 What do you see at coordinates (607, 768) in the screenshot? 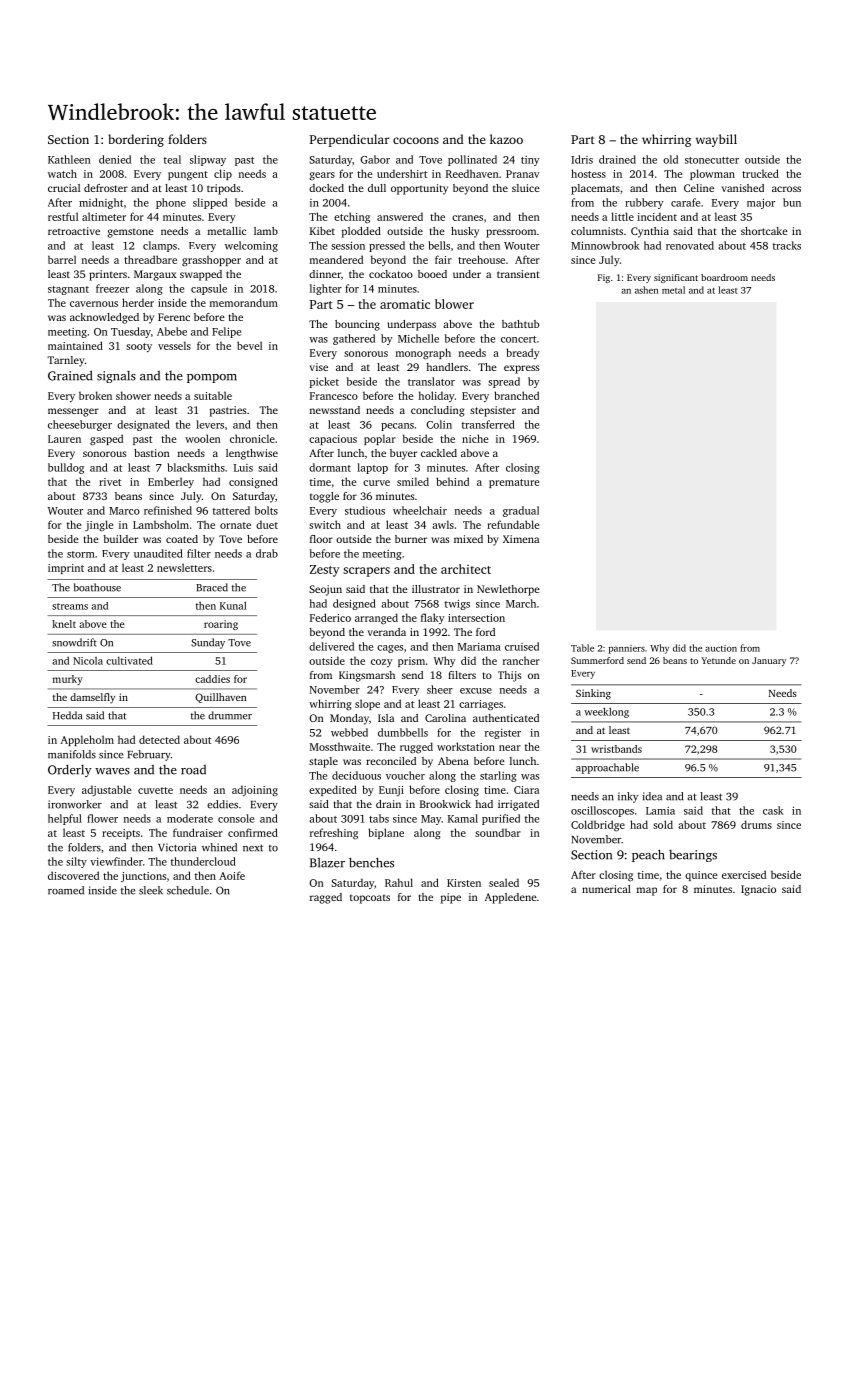
I see `approachable` at bounding box center [607, 768].
